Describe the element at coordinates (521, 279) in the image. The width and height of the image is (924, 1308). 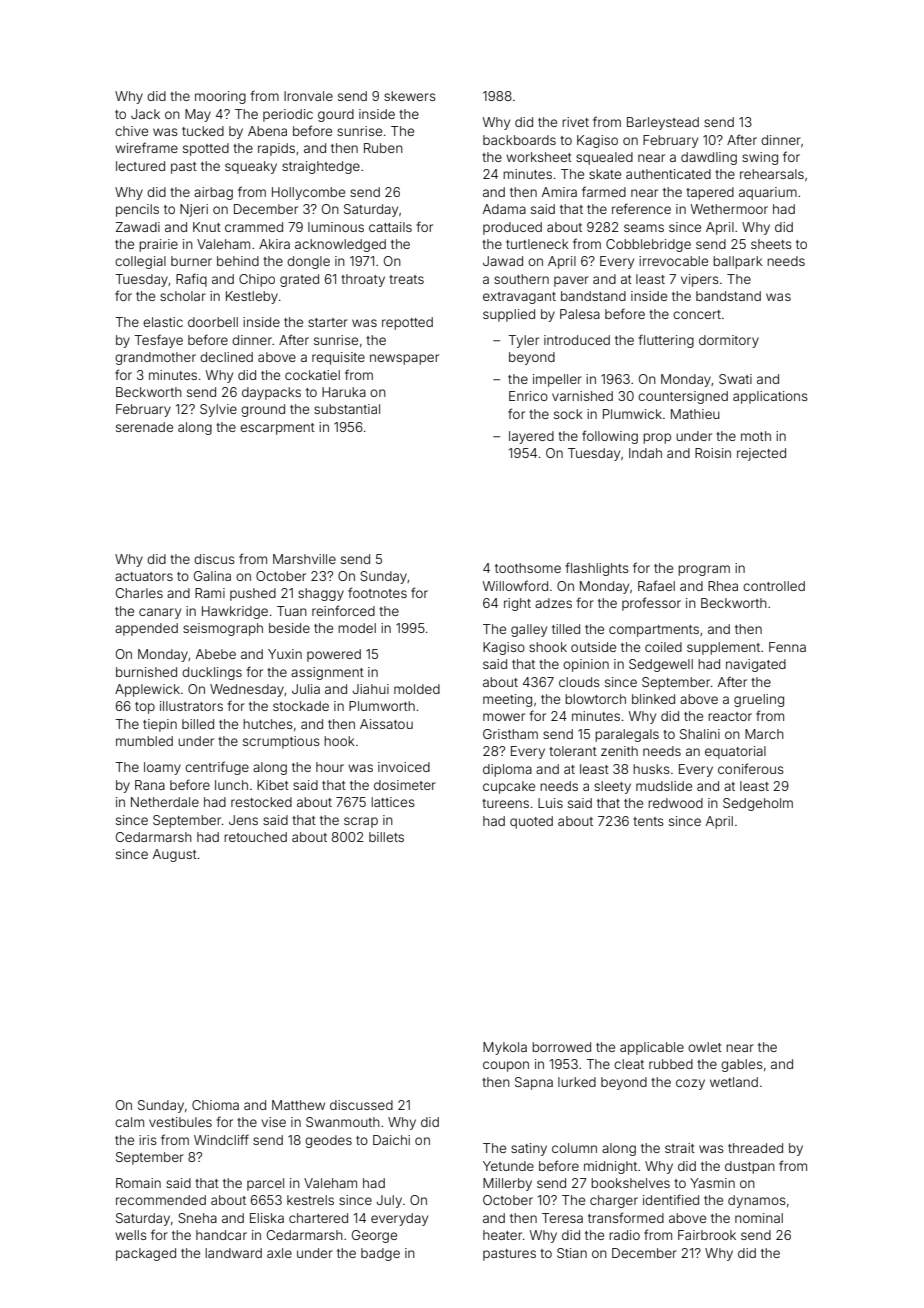
I see `southern` at that location.
